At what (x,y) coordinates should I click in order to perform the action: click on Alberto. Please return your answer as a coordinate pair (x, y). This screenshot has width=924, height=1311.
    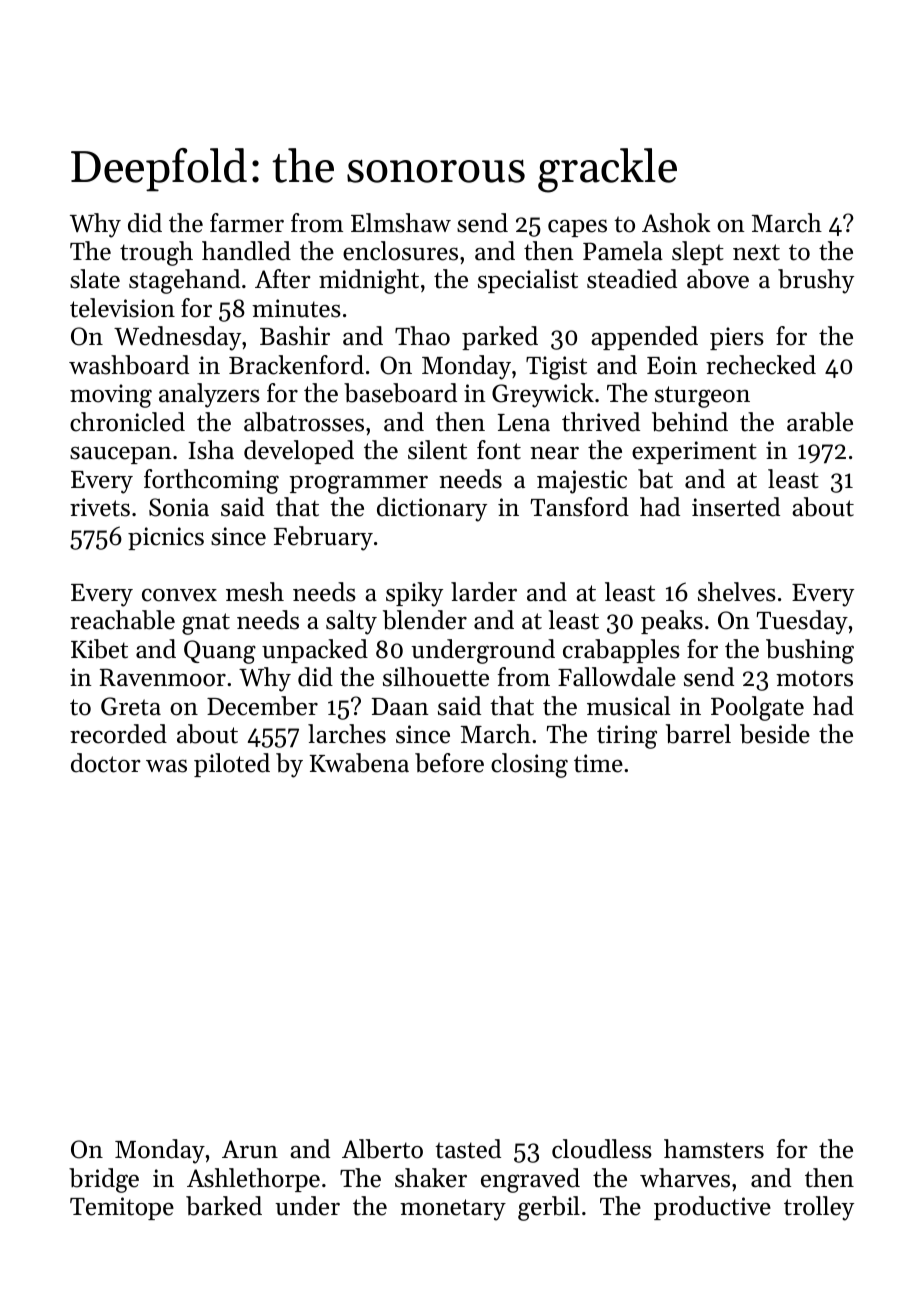
    Looking at the image, I should click on (382, 1149).
